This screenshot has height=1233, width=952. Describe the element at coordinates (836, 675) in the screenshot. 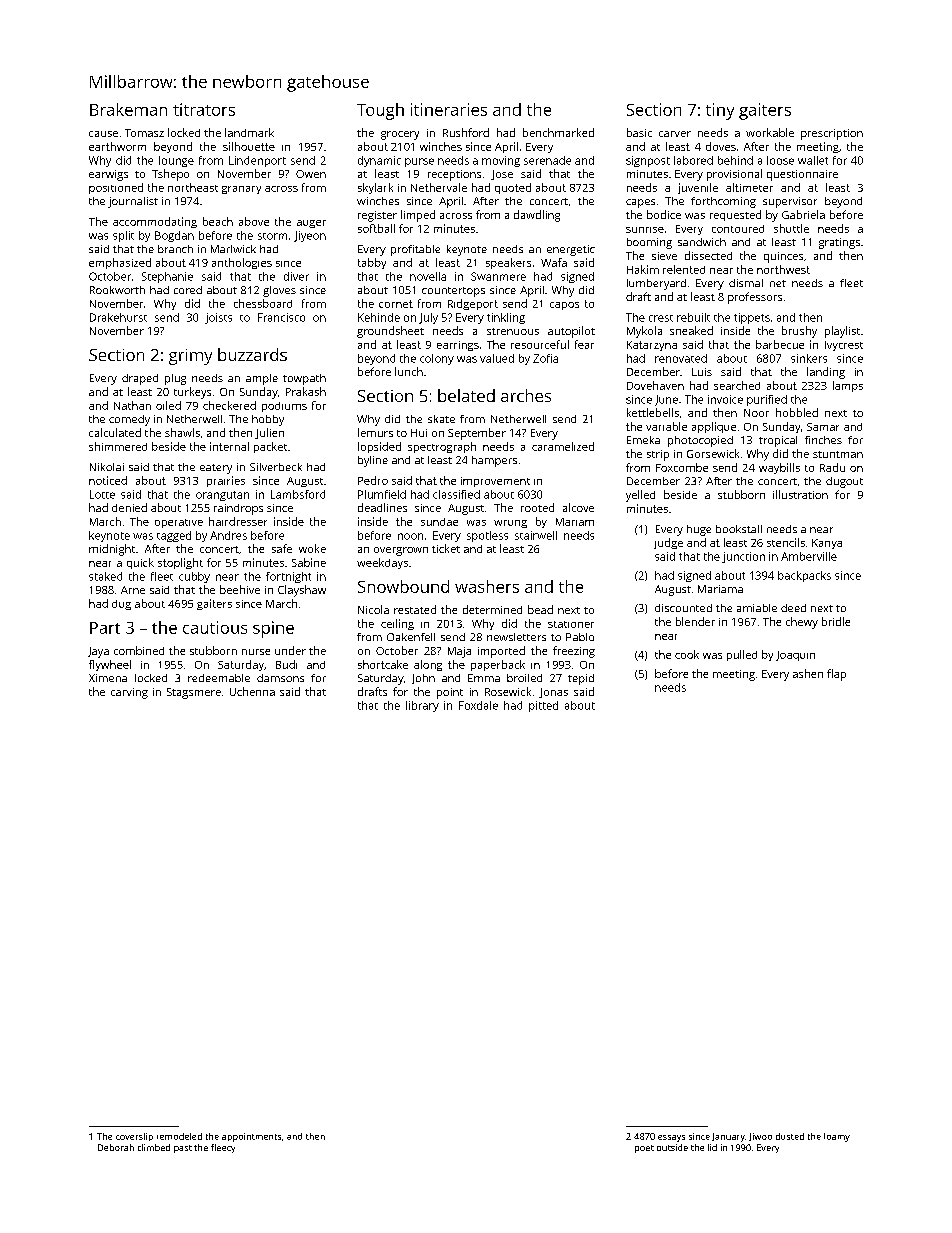

I see `flap` at that location.
